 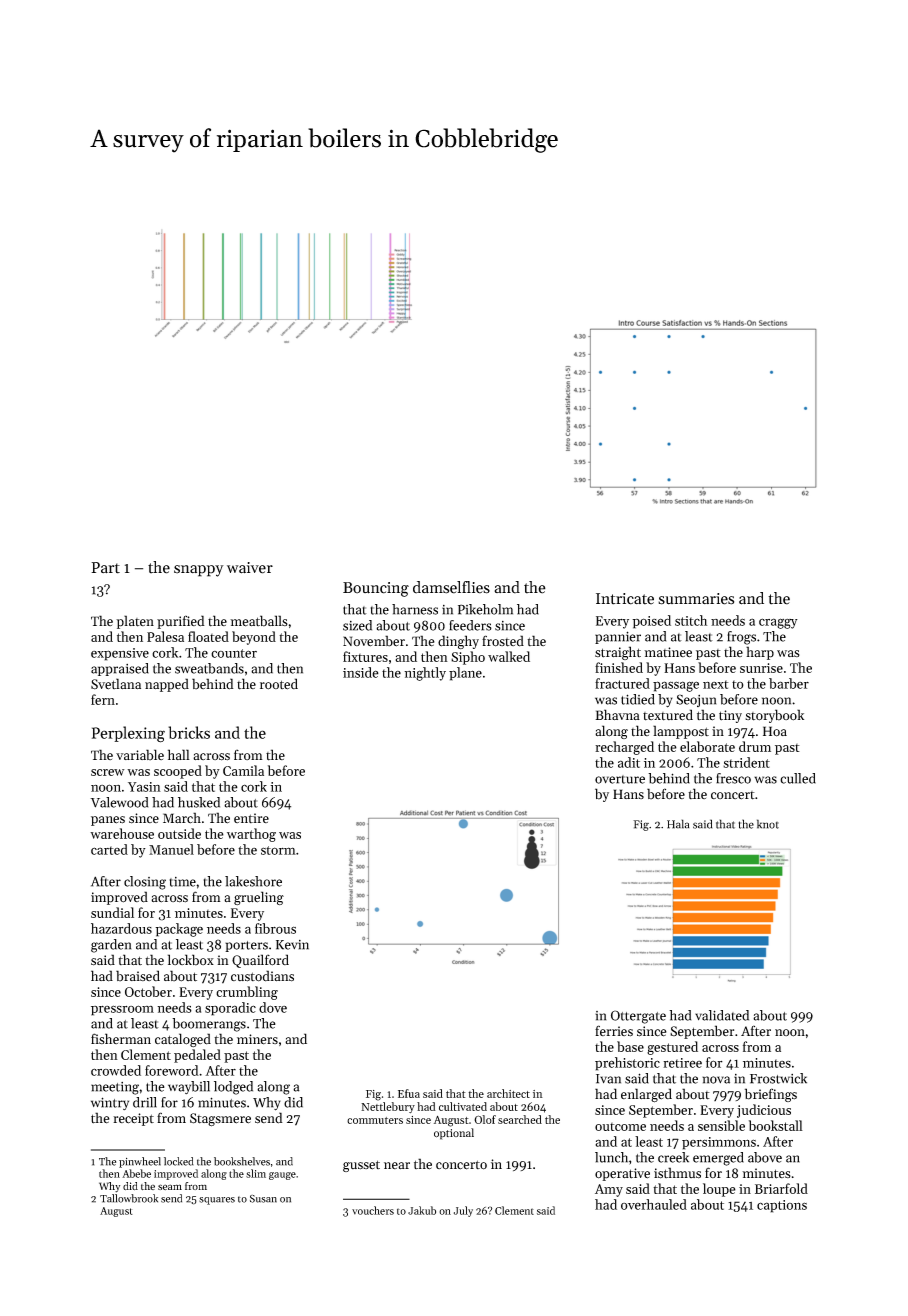 I want to click on Ottergate, so click(x=638, y=1017).
